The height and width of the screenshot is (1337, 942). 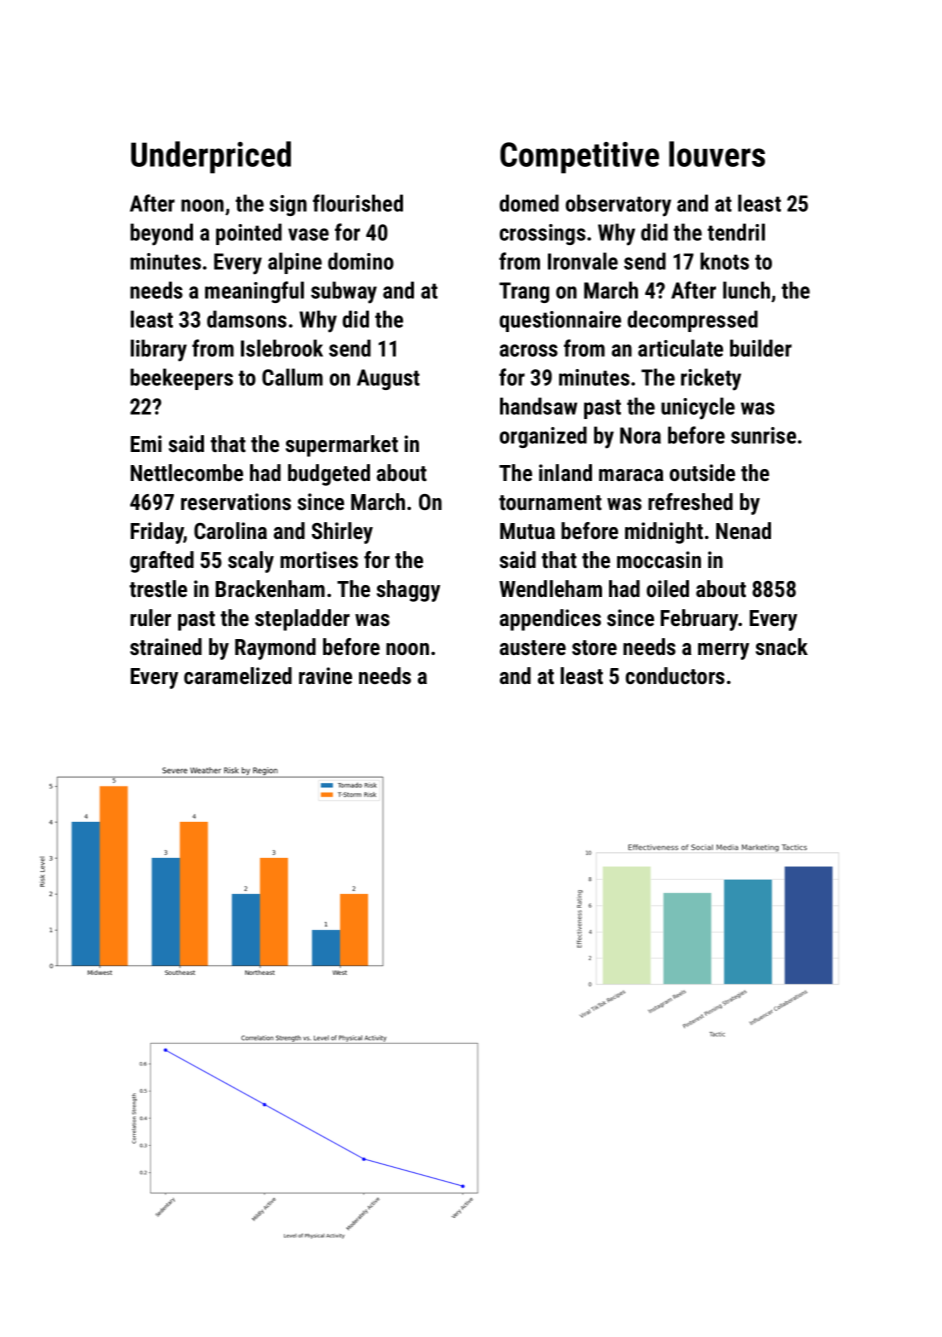 I want to click on supermarket, so click(x=342, y=446).
